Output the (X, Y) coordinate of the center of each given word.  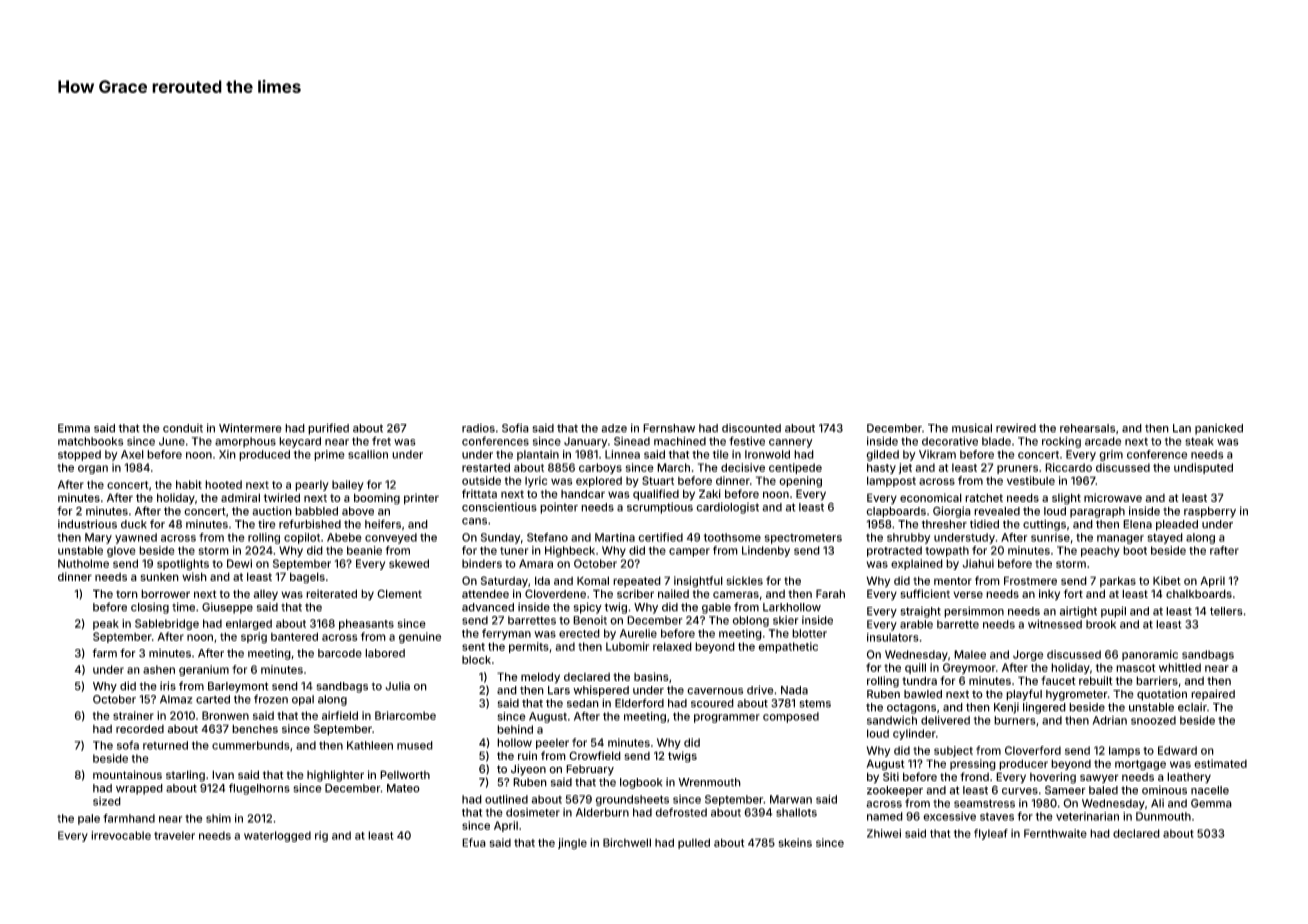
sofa (128, 745)
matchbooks (91, 441)
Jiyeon (528, 770)
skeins (795, 842)
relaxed (672, 646)
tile (721, 454)
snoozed (1153, 720)
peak (106, 624)
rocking (1061, 442)
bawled (923, 694)
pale (89, 819)
